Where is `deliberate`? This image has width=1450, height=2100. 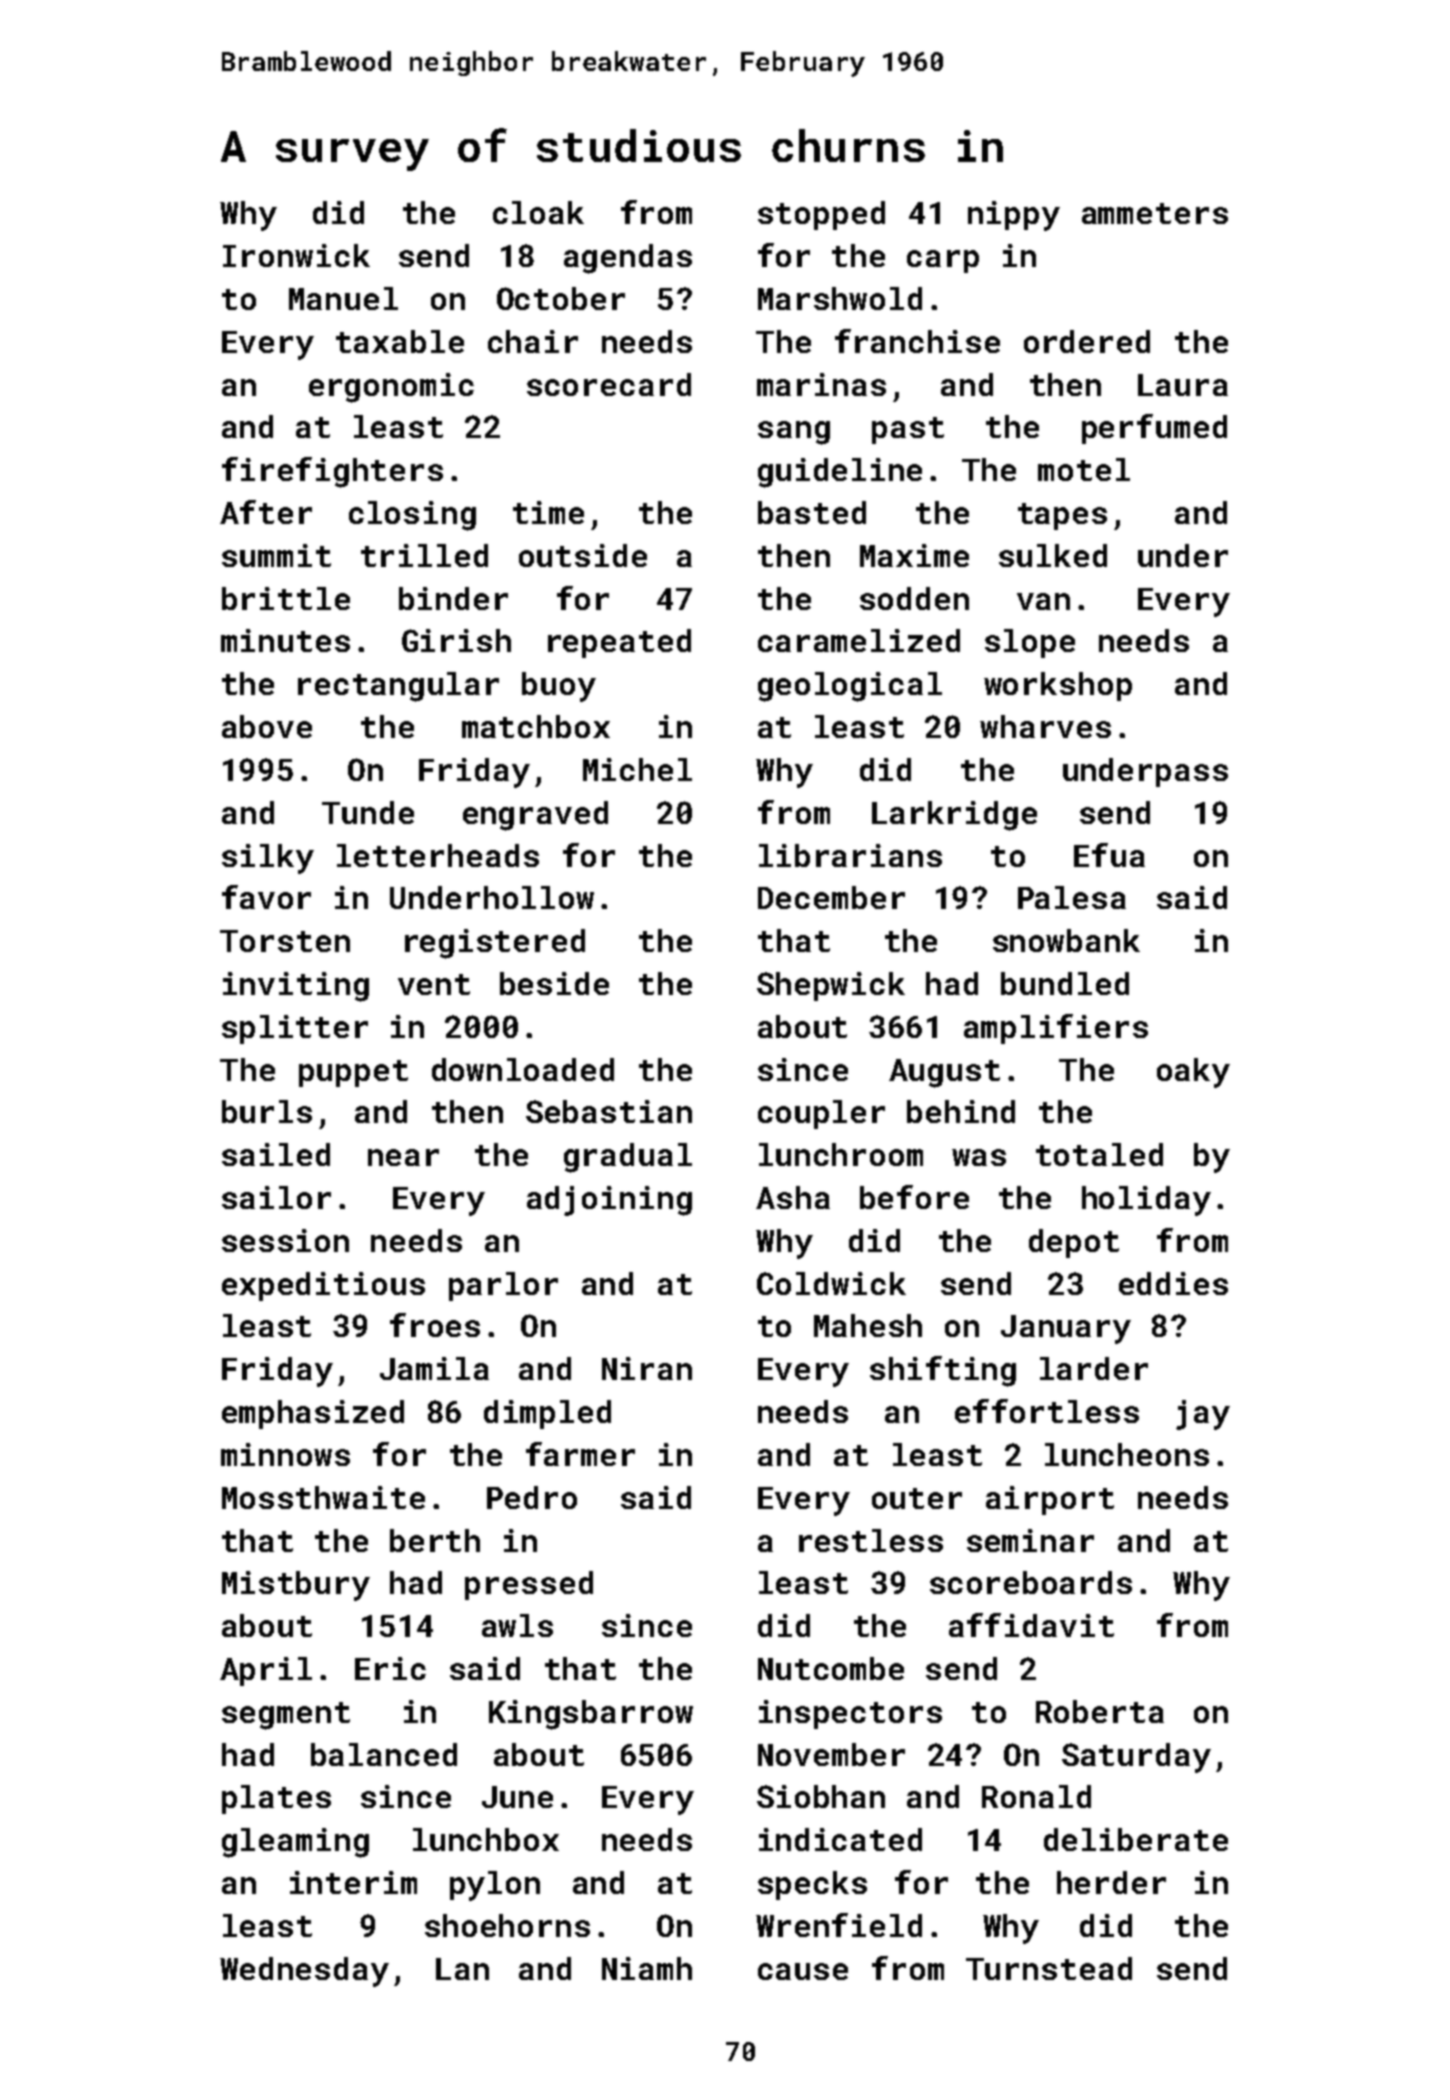 deliberate is located at coordinates (1136, 1839).
